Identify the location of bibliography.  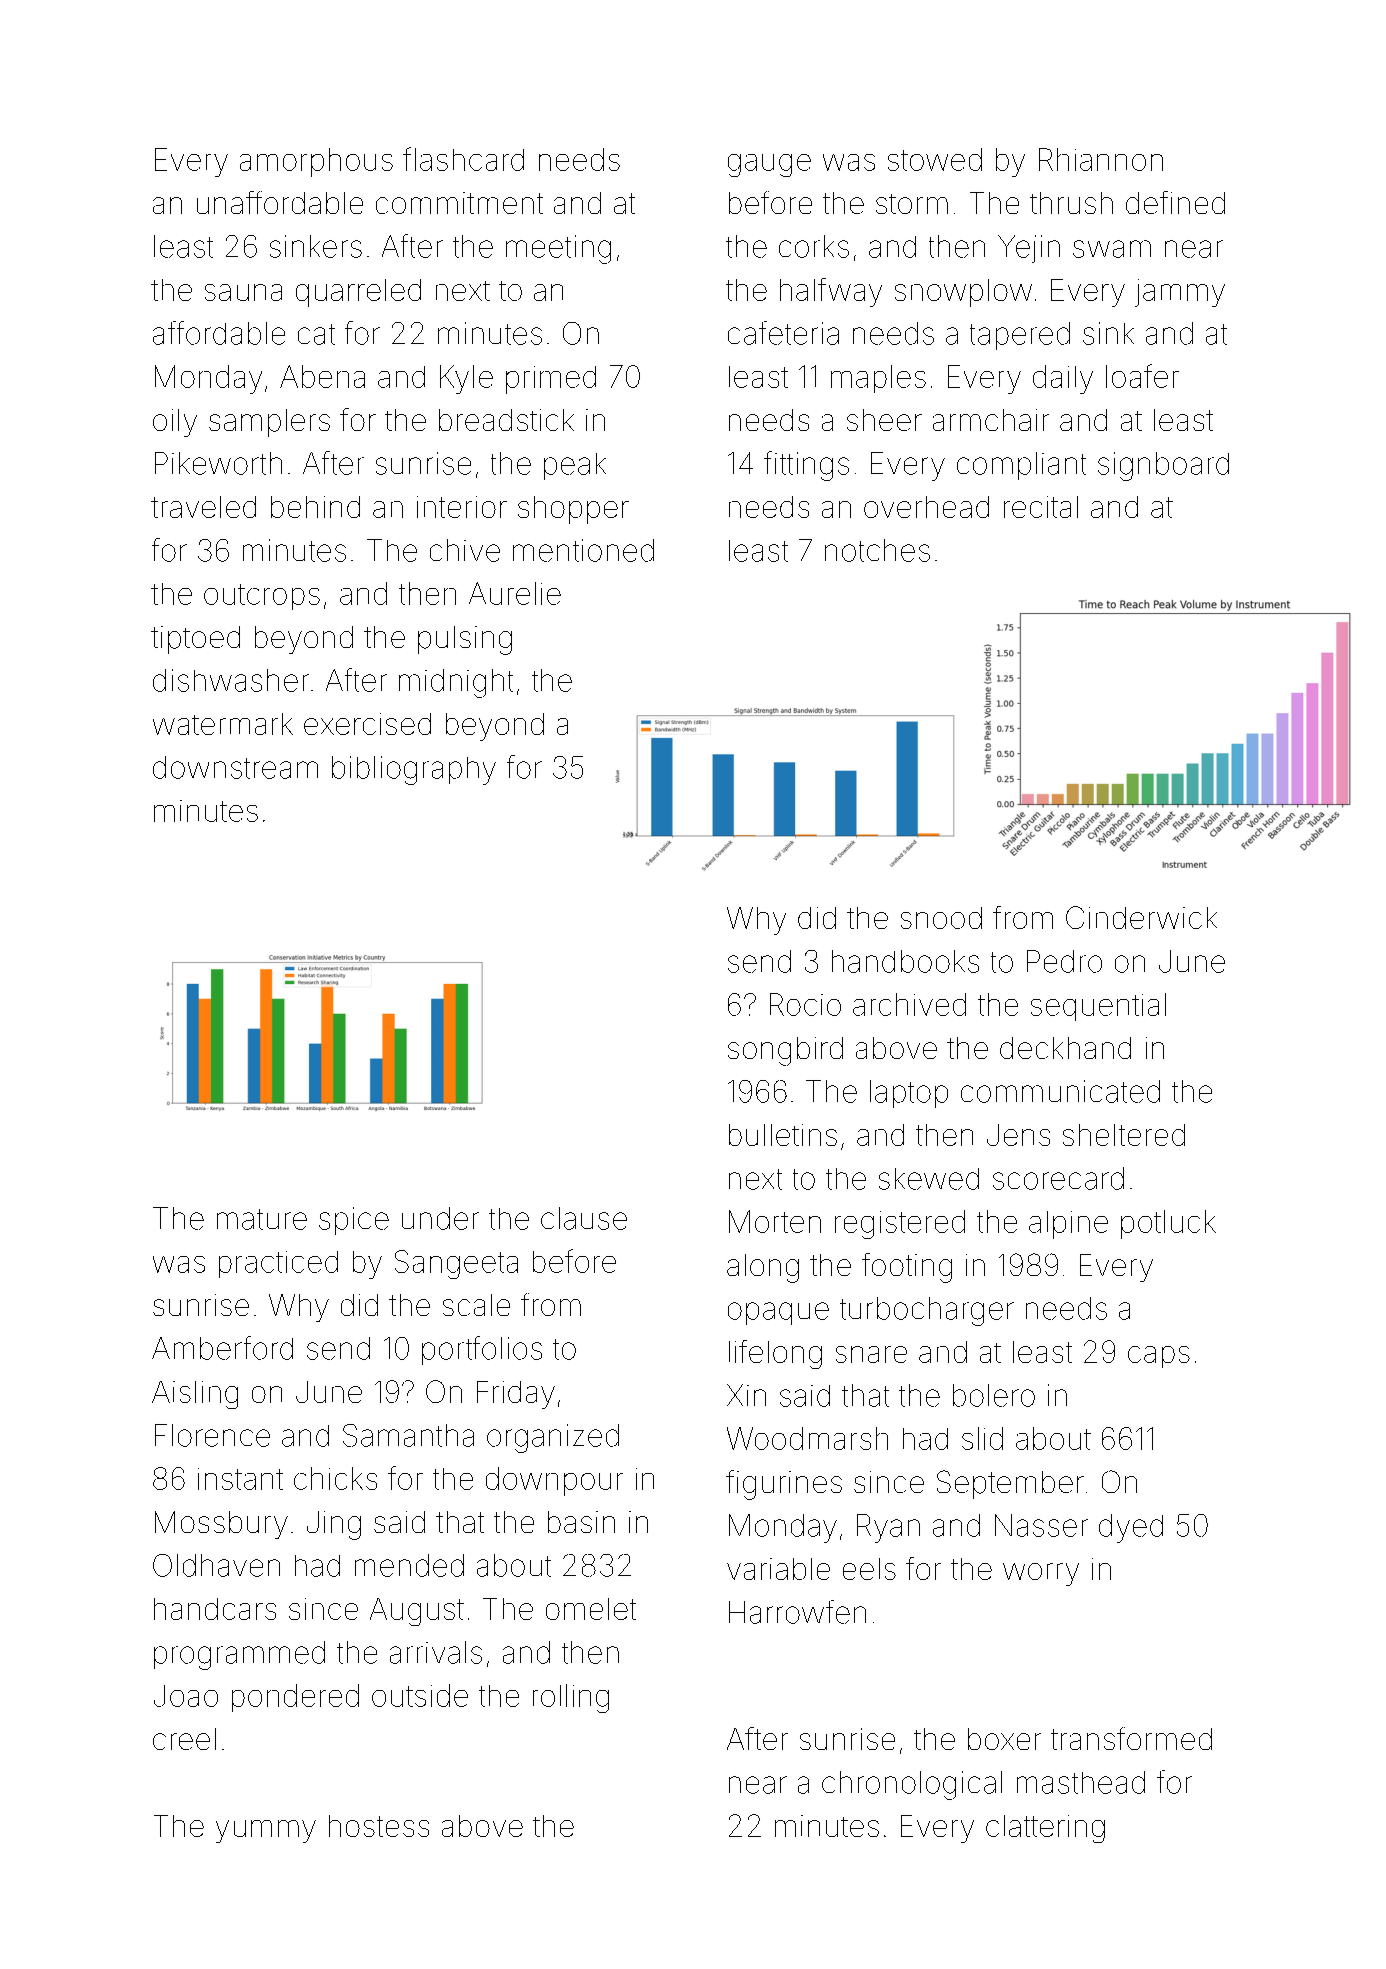
(414, 770).
